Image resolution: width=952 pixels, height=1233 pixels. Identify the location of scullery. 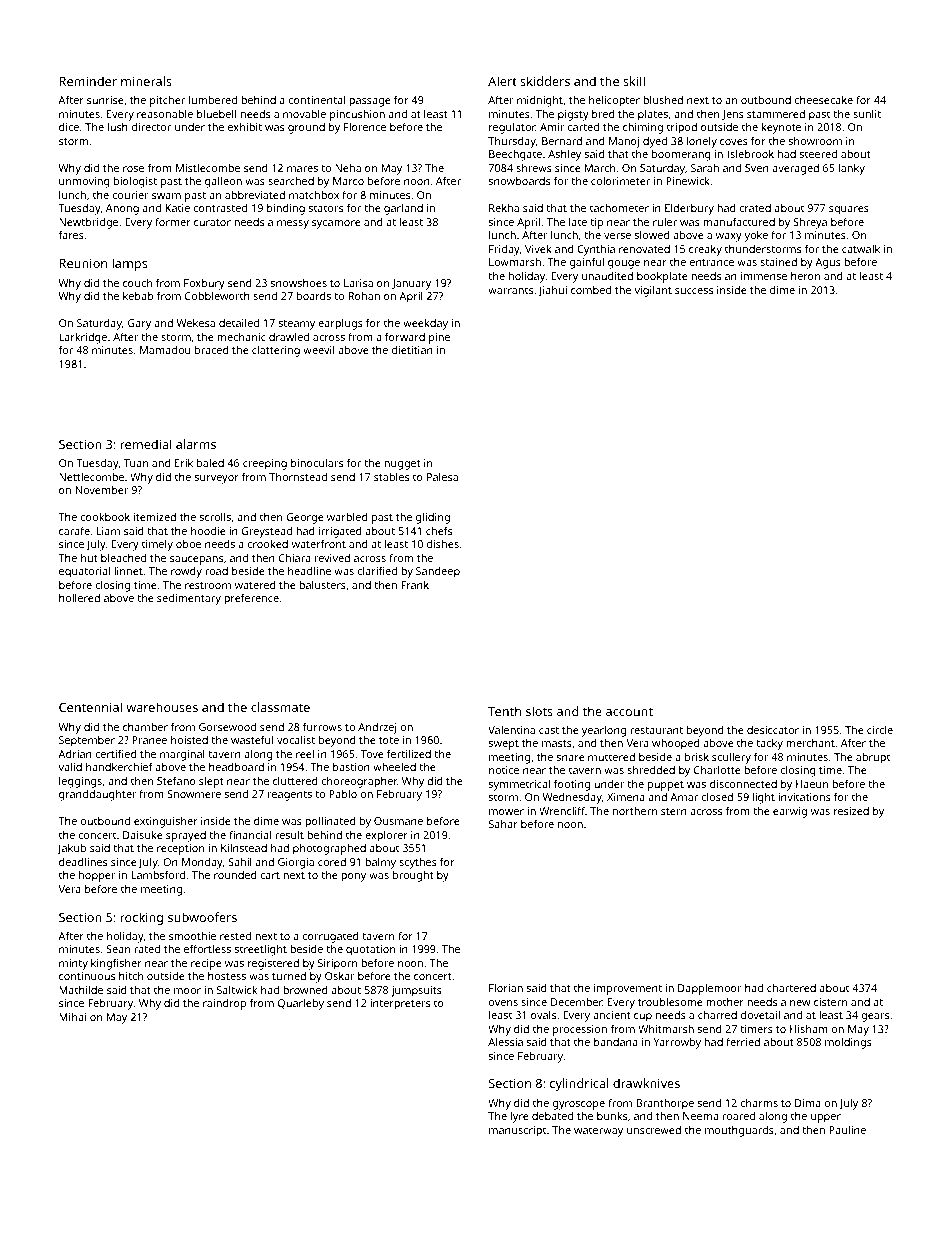
(731, 758).
